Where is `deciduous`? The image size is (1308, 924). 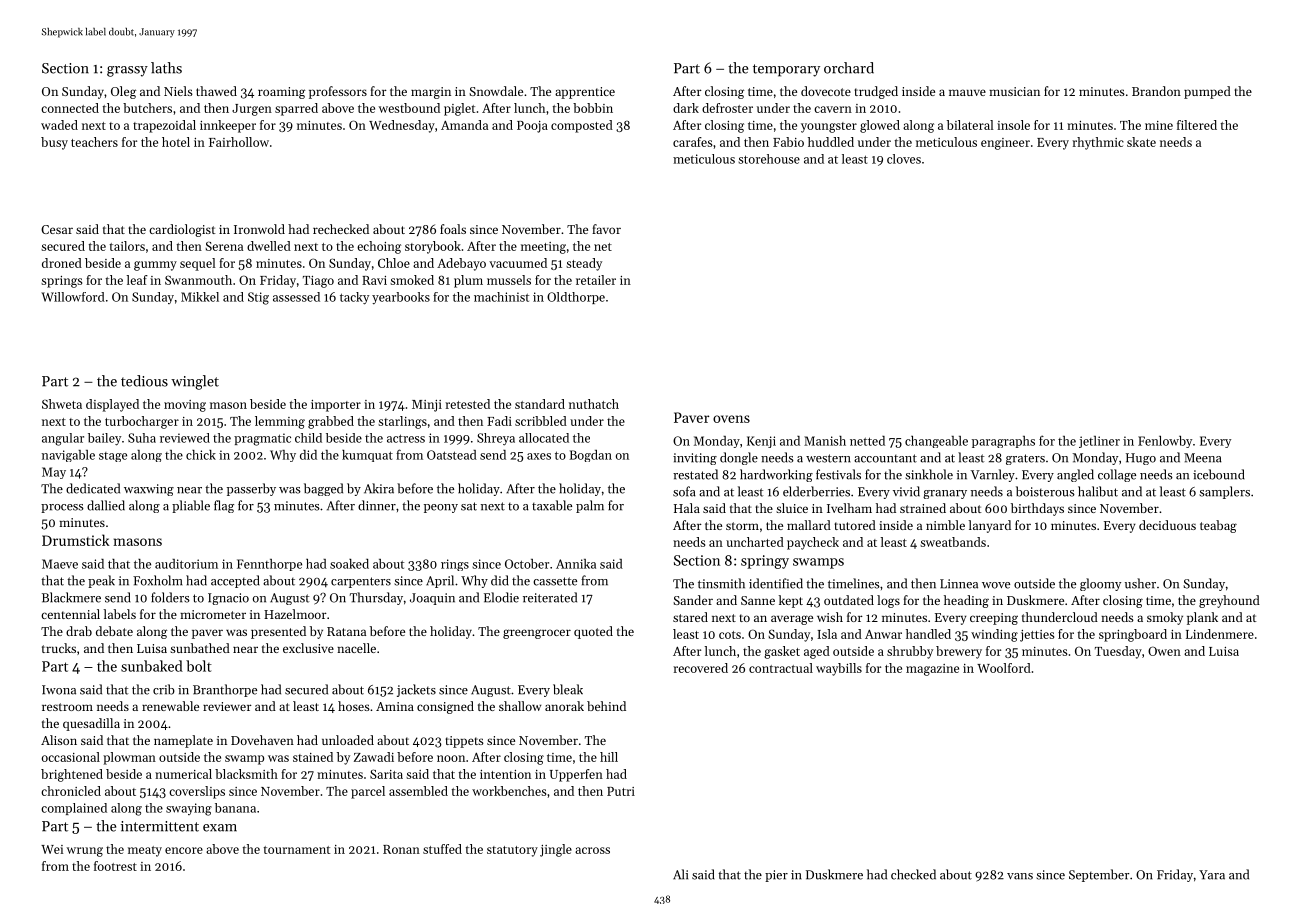 deciduous is located at coordinates (1167, 525).
